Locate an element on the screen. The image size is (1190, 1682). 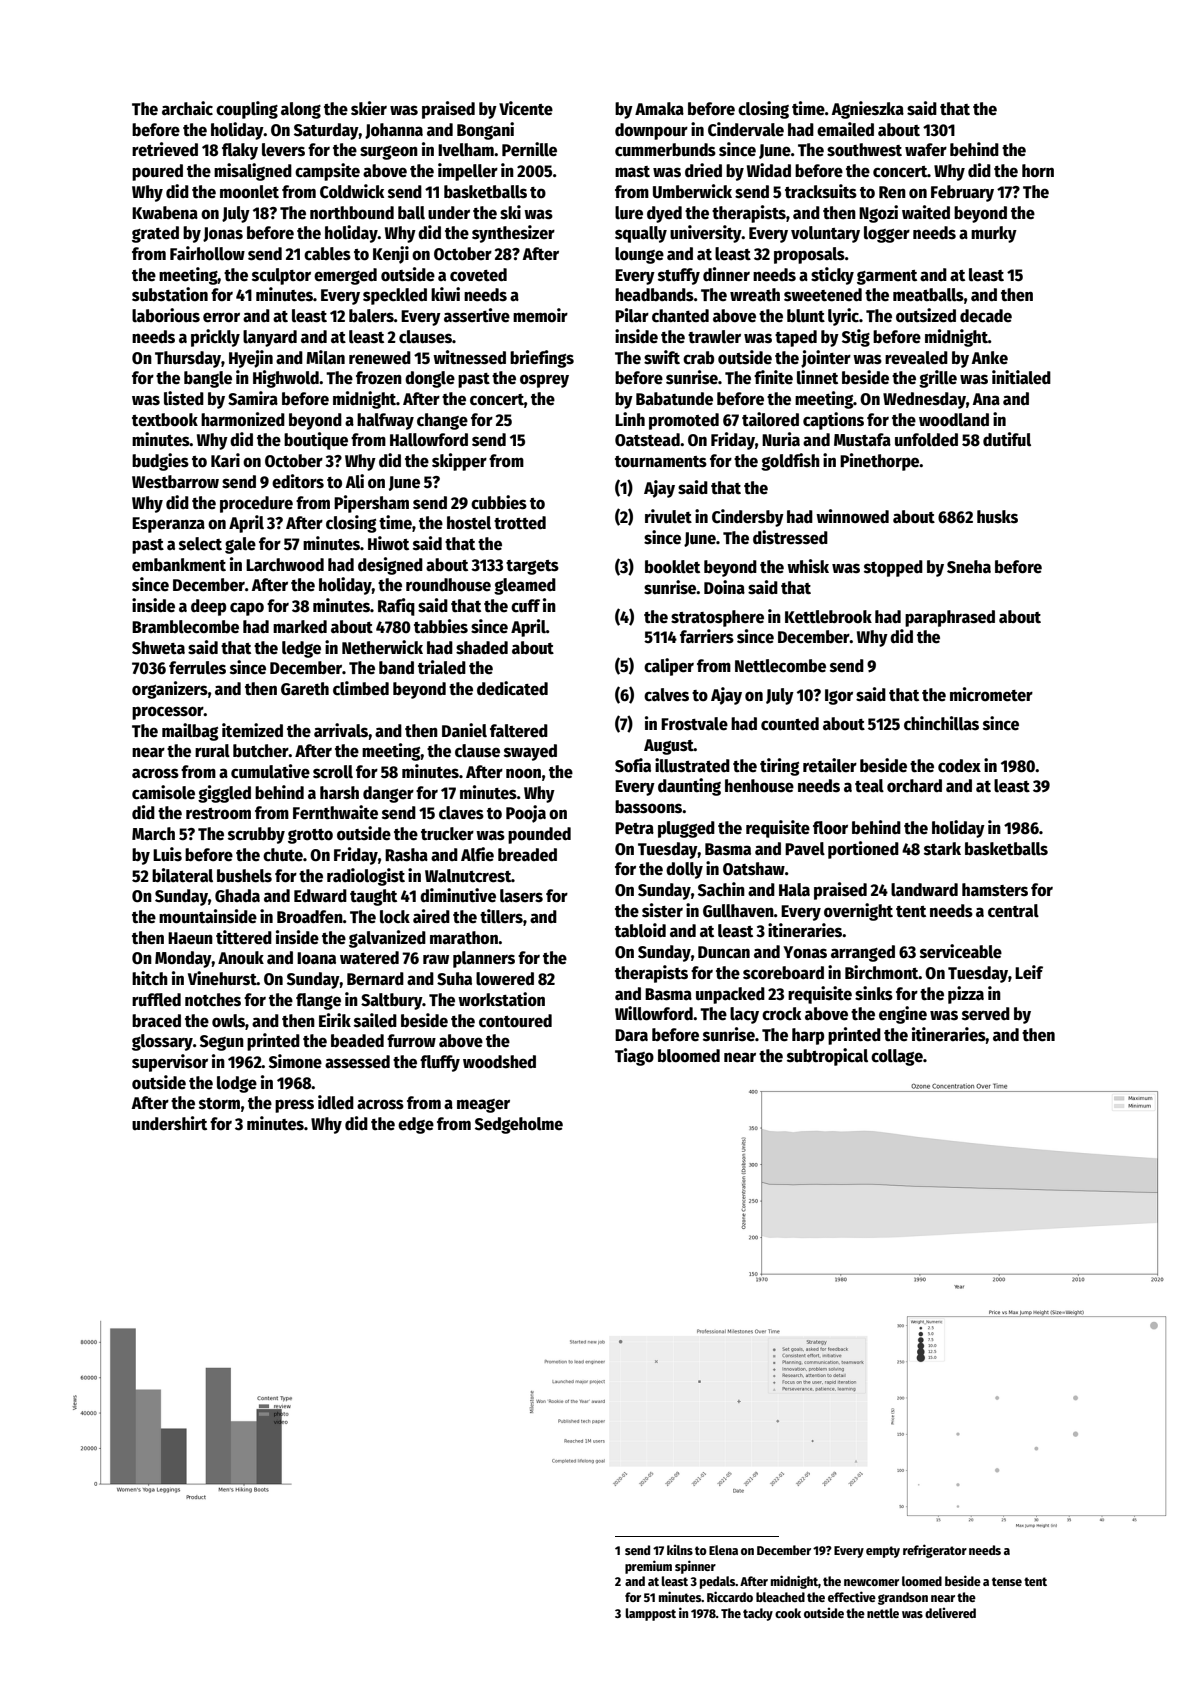
Yonas is located at coordinates (805, 952).
